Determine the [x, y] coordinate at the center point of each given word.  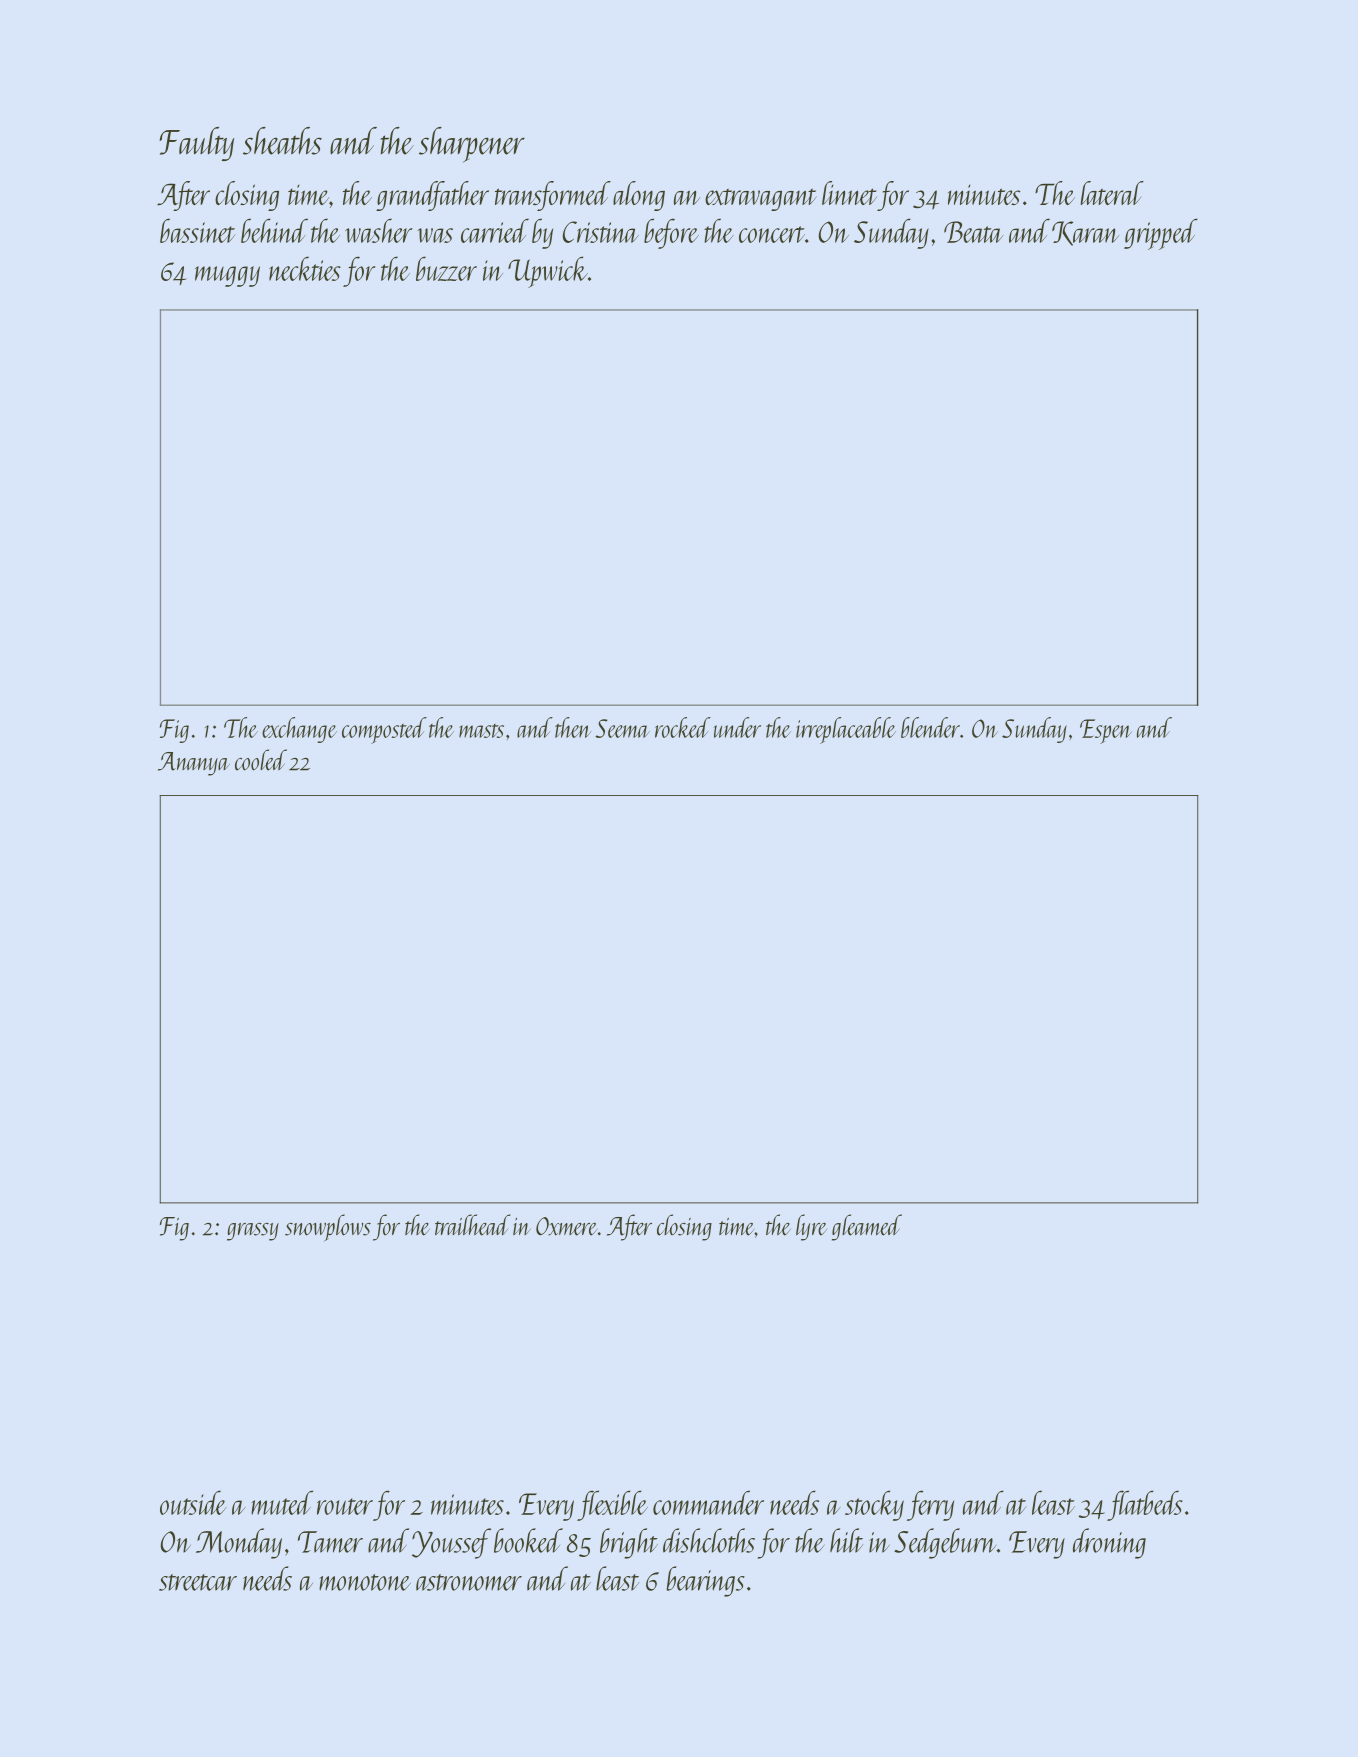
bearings [706, 1581]
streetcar [198, 1582]
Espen [1106, 731]
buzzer [446, 268]
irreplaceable [846, 730]
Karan [1085, 233]
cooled [261, 760]
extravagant [761, 199]
